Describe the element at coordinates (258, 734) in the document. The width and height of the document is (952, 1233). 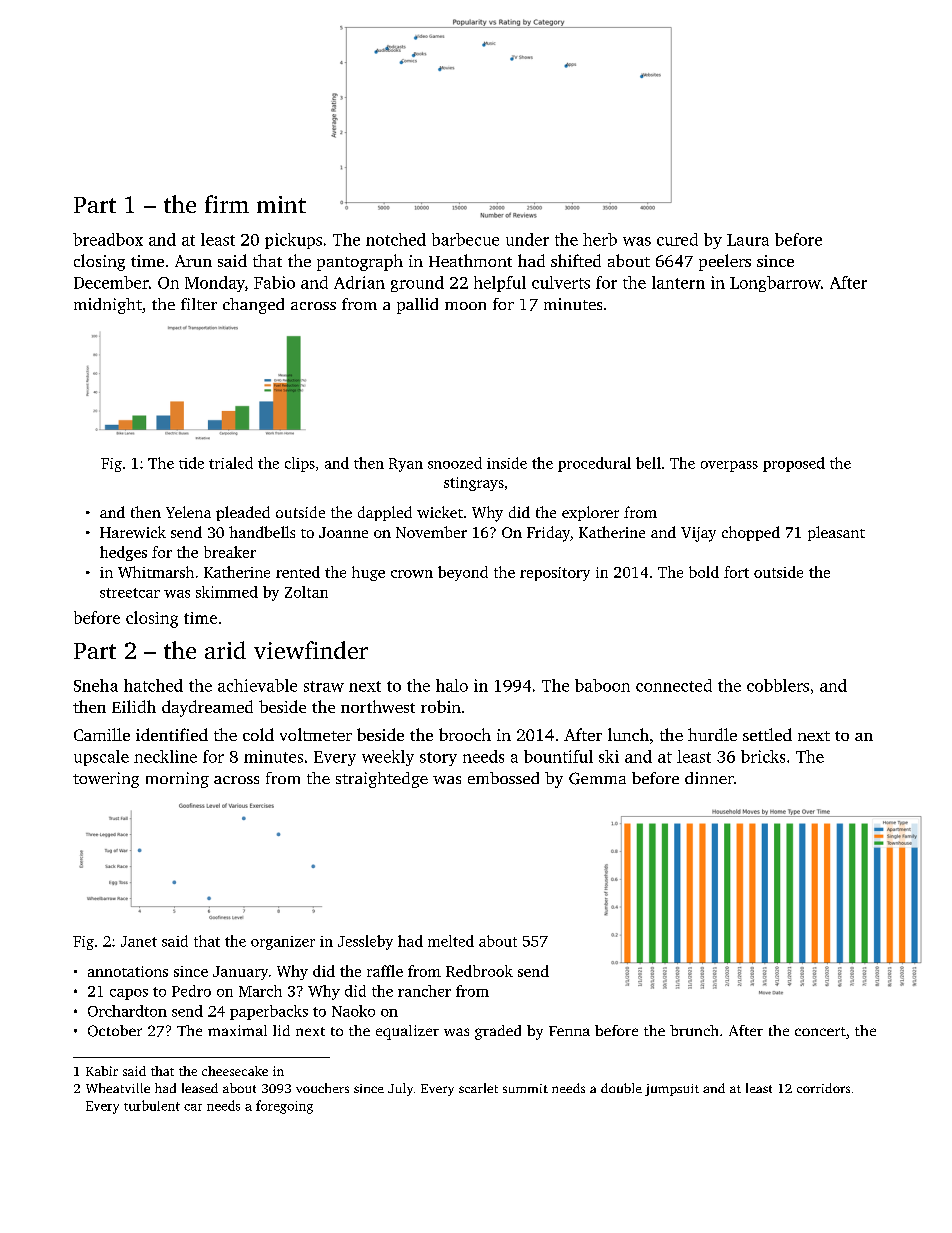
I see `cold` at that location.
